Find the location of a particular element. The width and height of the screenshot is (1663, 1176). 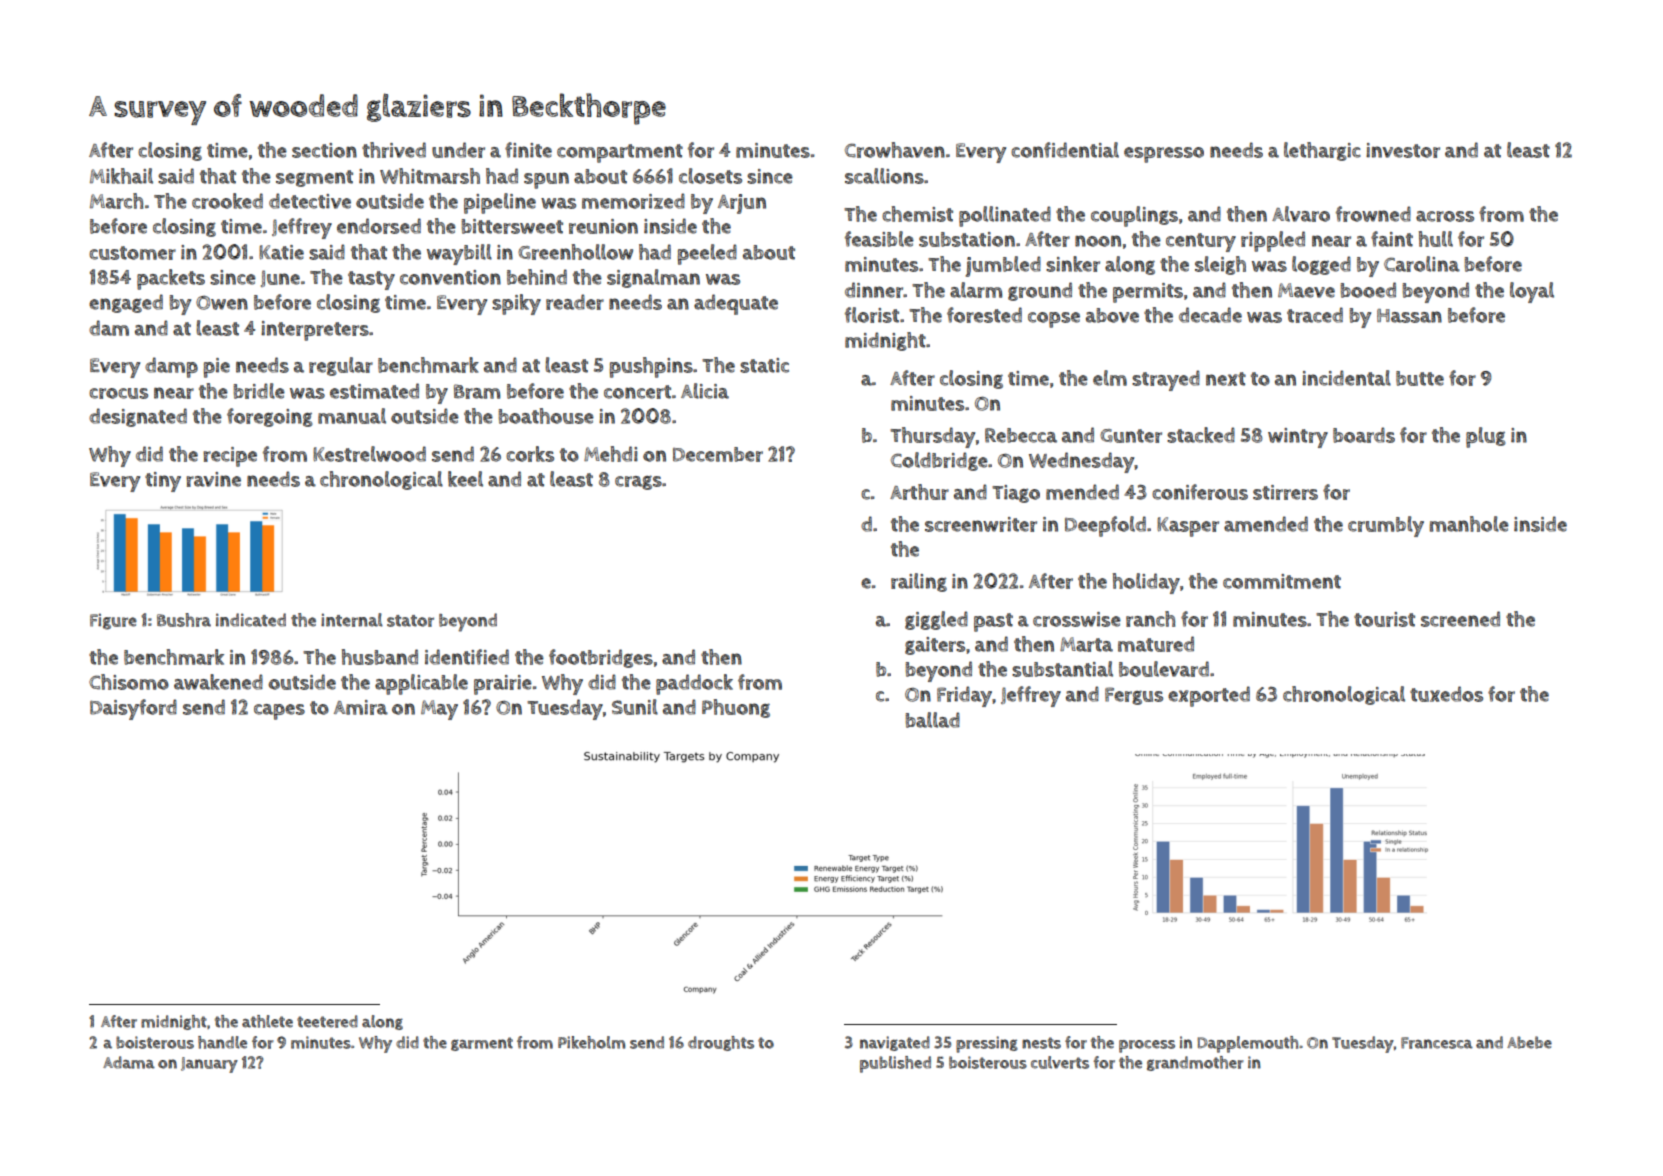

section is located at coordinates (324, 150).
